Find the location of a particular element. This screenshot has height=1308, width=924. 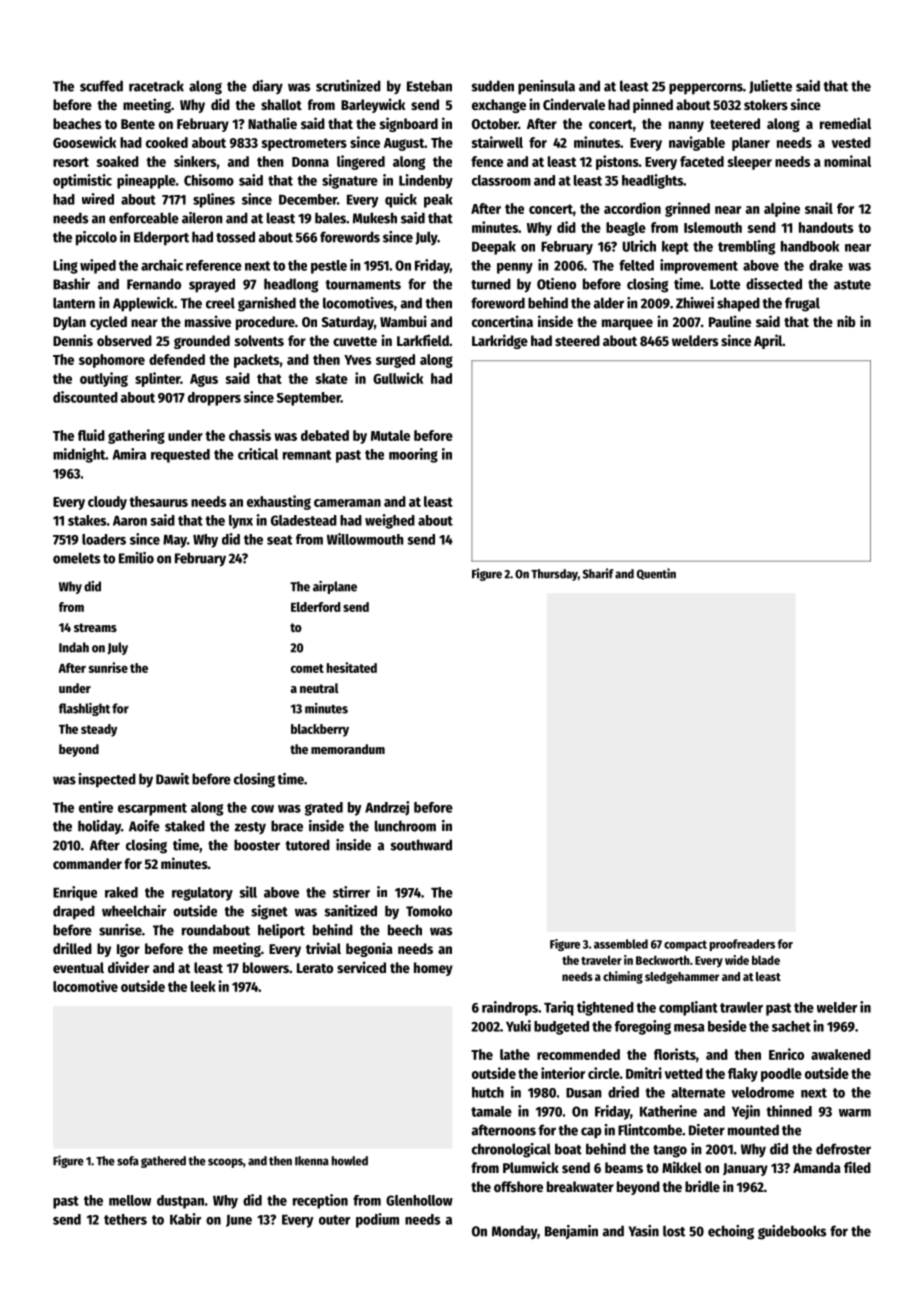

sofa is located at coordinates (128, 1161).
